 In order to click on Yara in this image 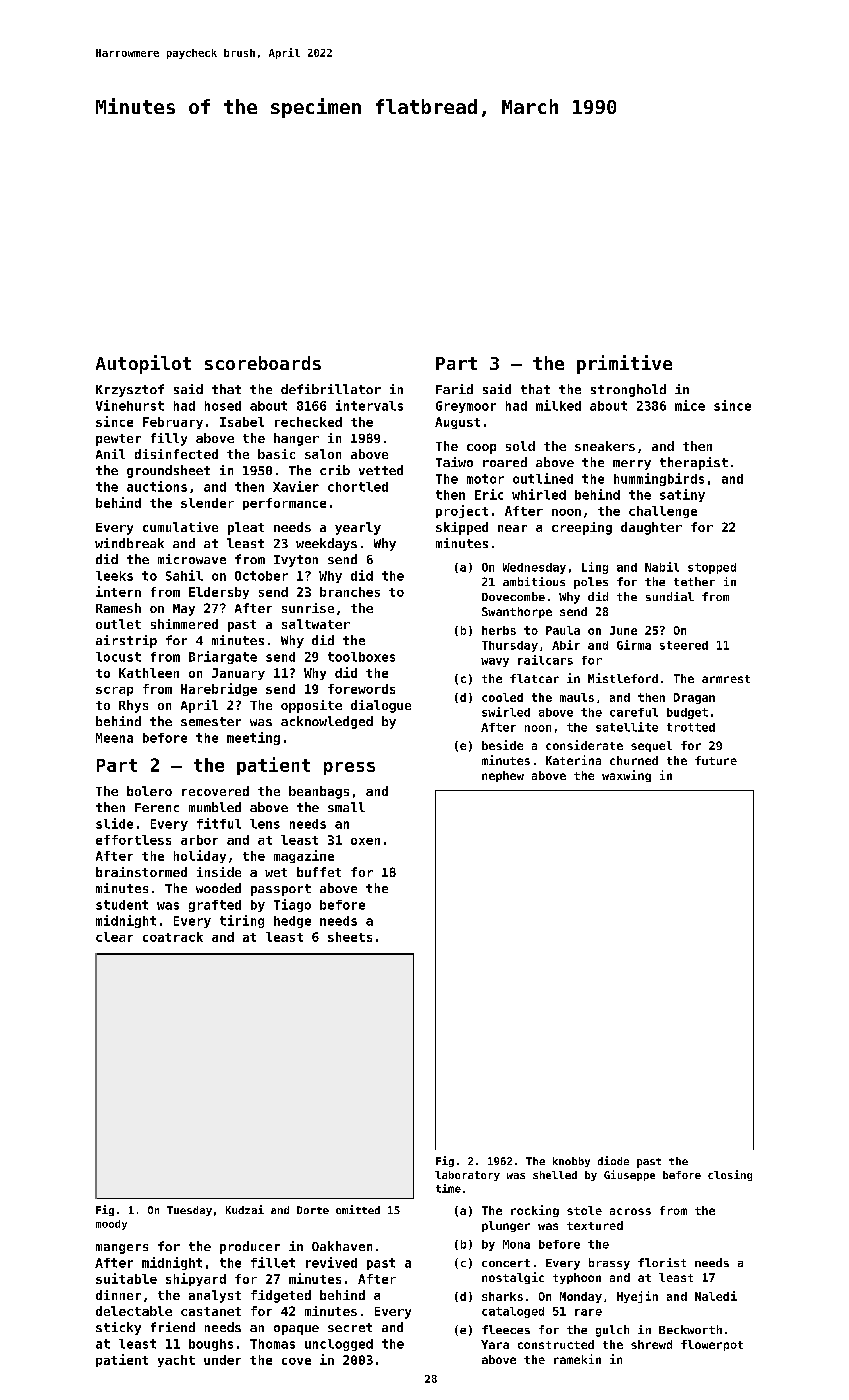, I will do `click(495, 1344)`.
